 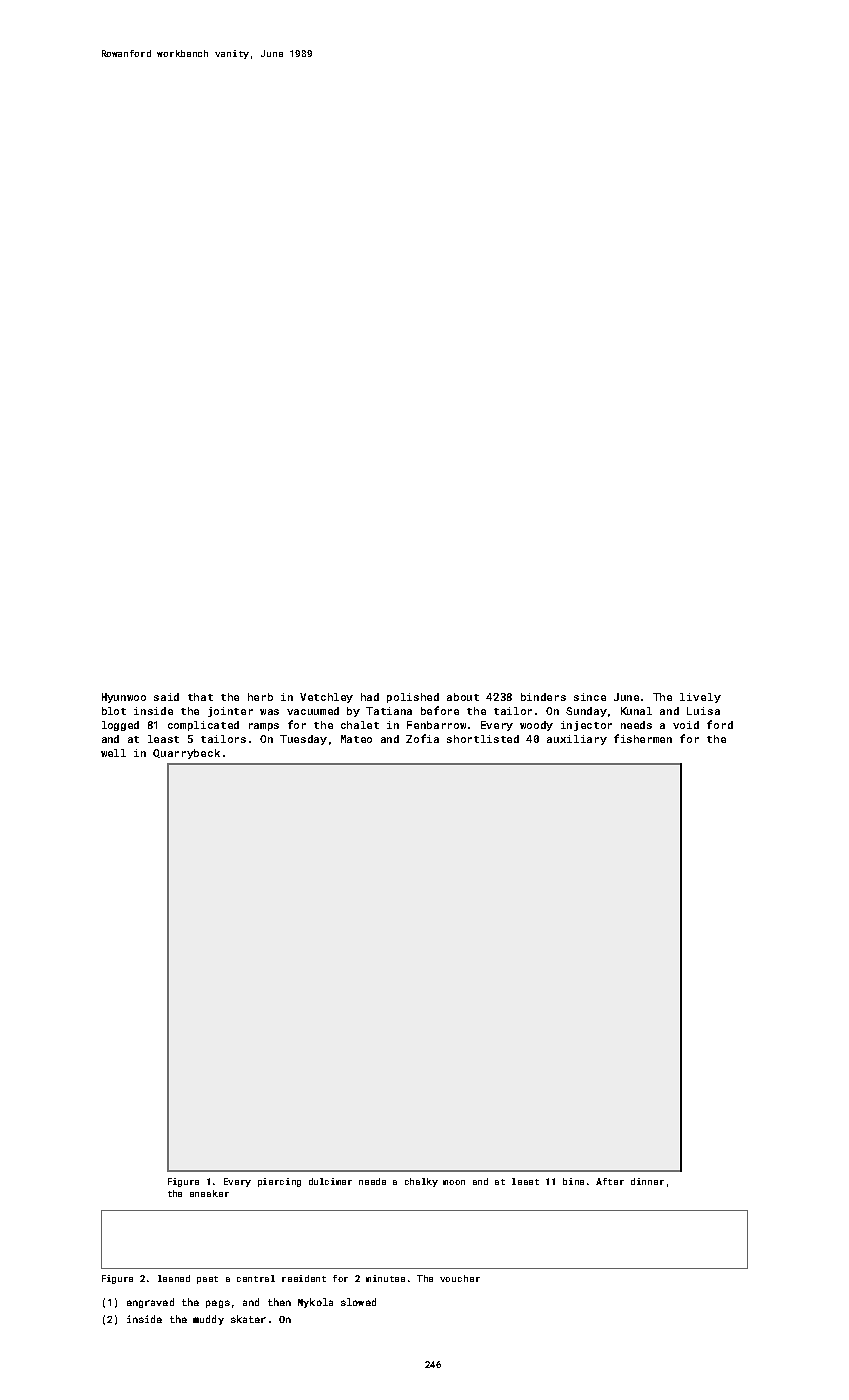 What do you see at coordinates (573, 1181) in the screenshot?
I see `bins` at bounding box center [573, 1181].
